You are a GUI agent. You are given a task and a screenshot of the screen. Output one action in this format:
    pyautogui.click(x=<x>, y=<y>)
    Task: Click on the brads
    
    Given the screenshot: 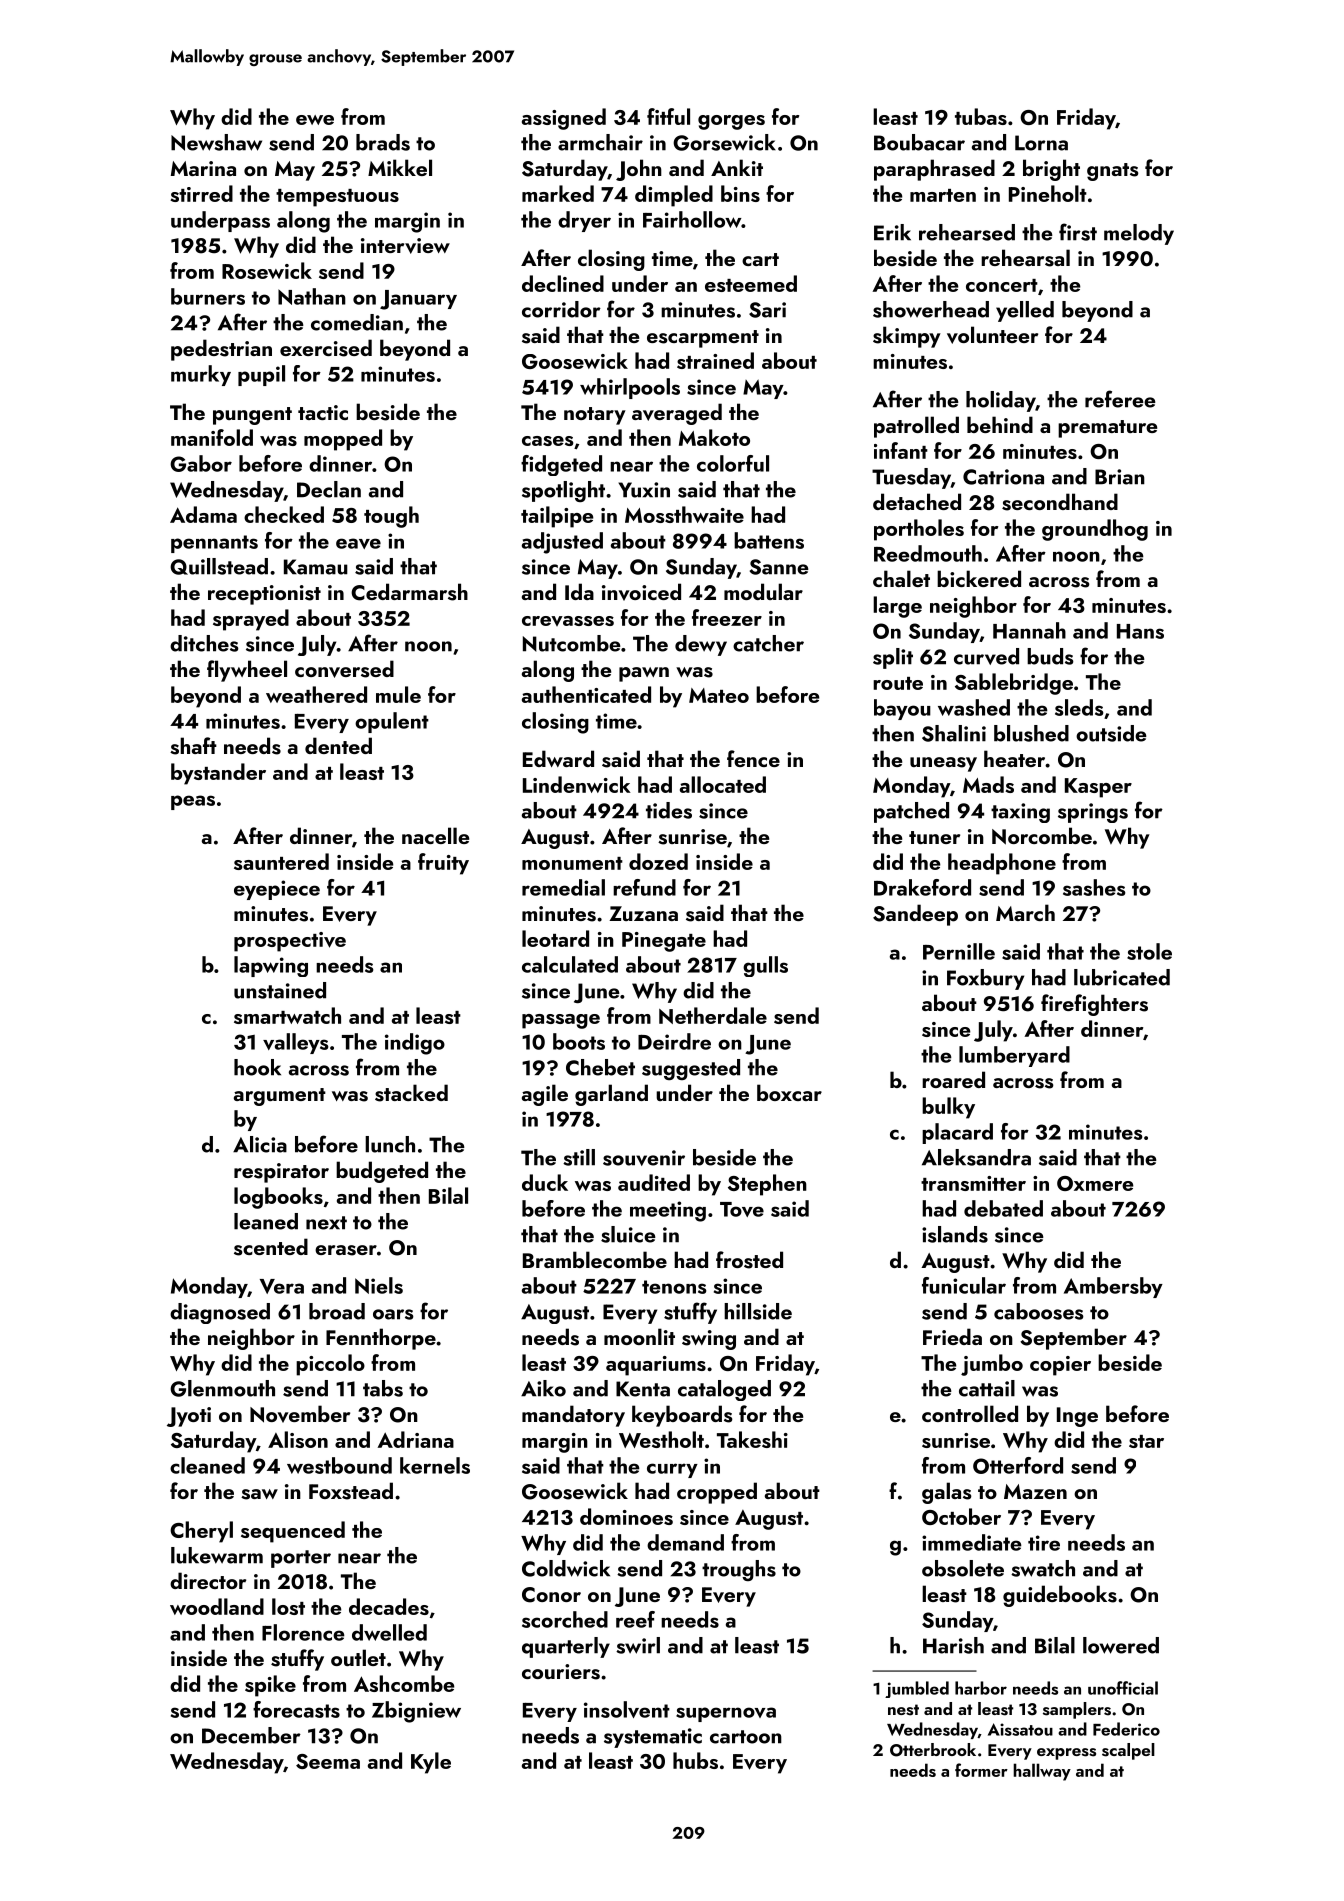 What is the action you would take?
    pyautogui.click(x=383, y=142)
